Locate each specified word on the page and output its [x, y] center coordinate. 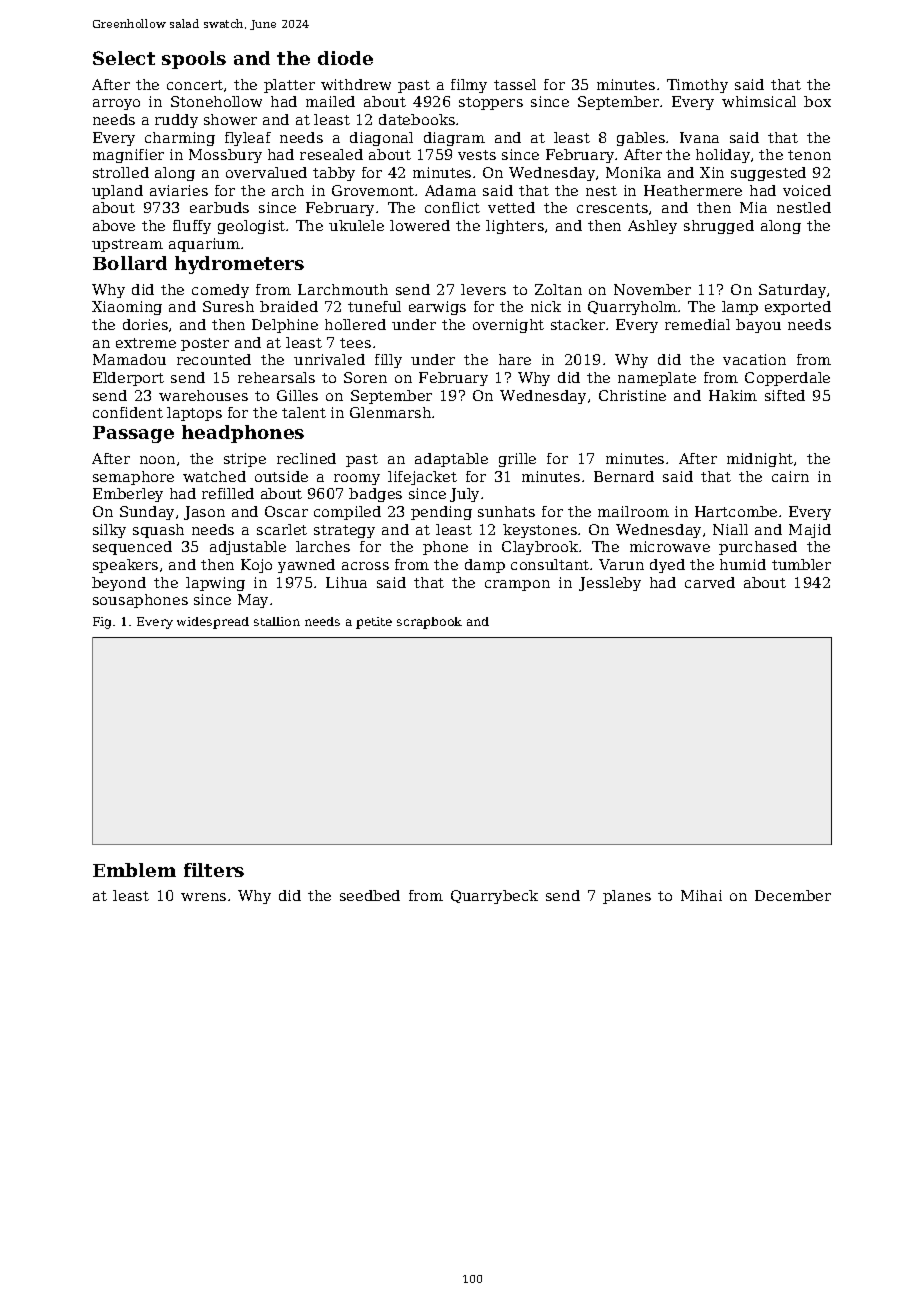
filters [214, 870]
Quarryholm [632, 308]
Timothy [697, 86]
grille [517, 460]
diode [345, 58]
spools [194, 60]
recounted [214, 359]
